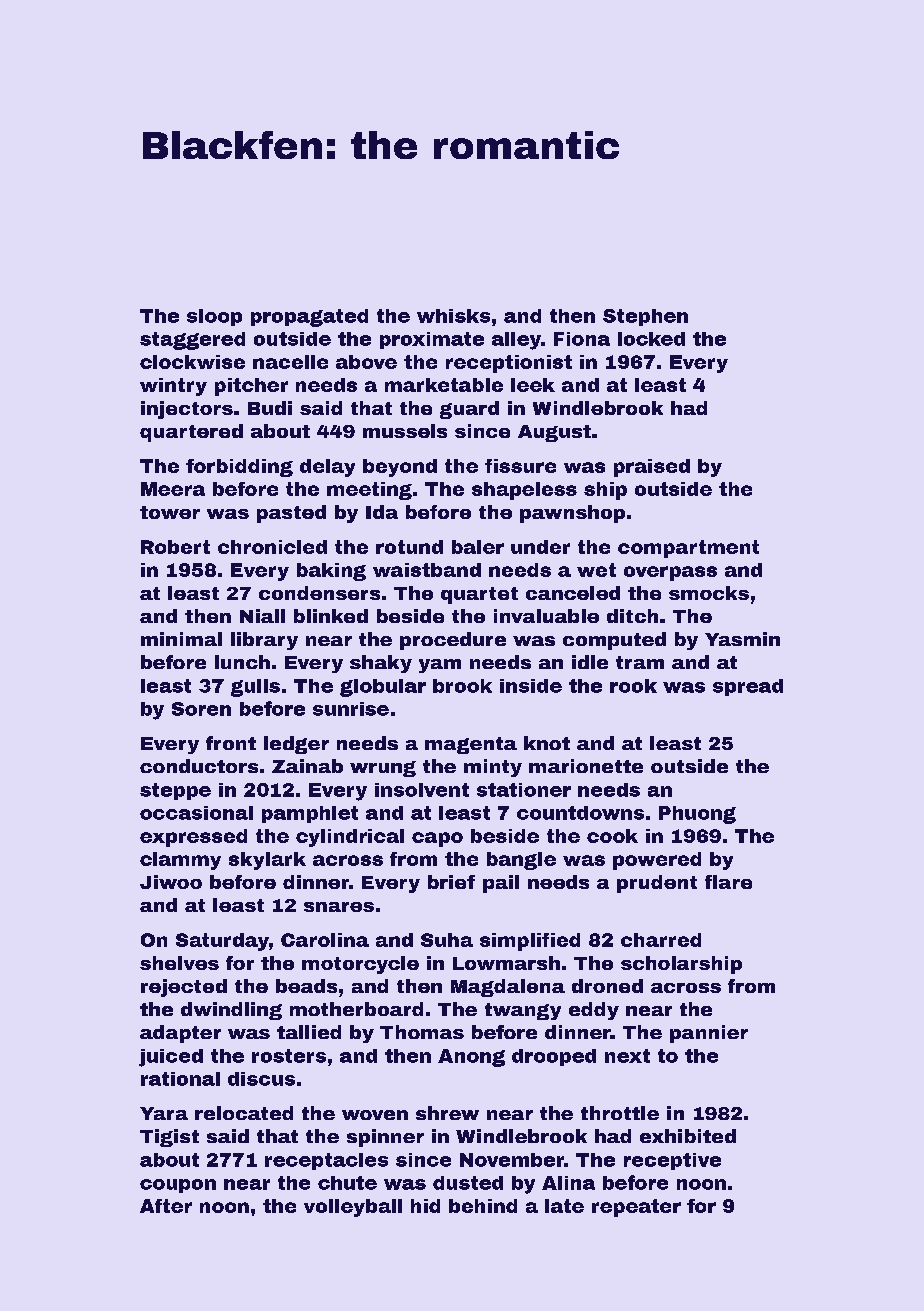 This screenshot has height=1311, width=924. I want to click on propagated, so click(309, 318).
